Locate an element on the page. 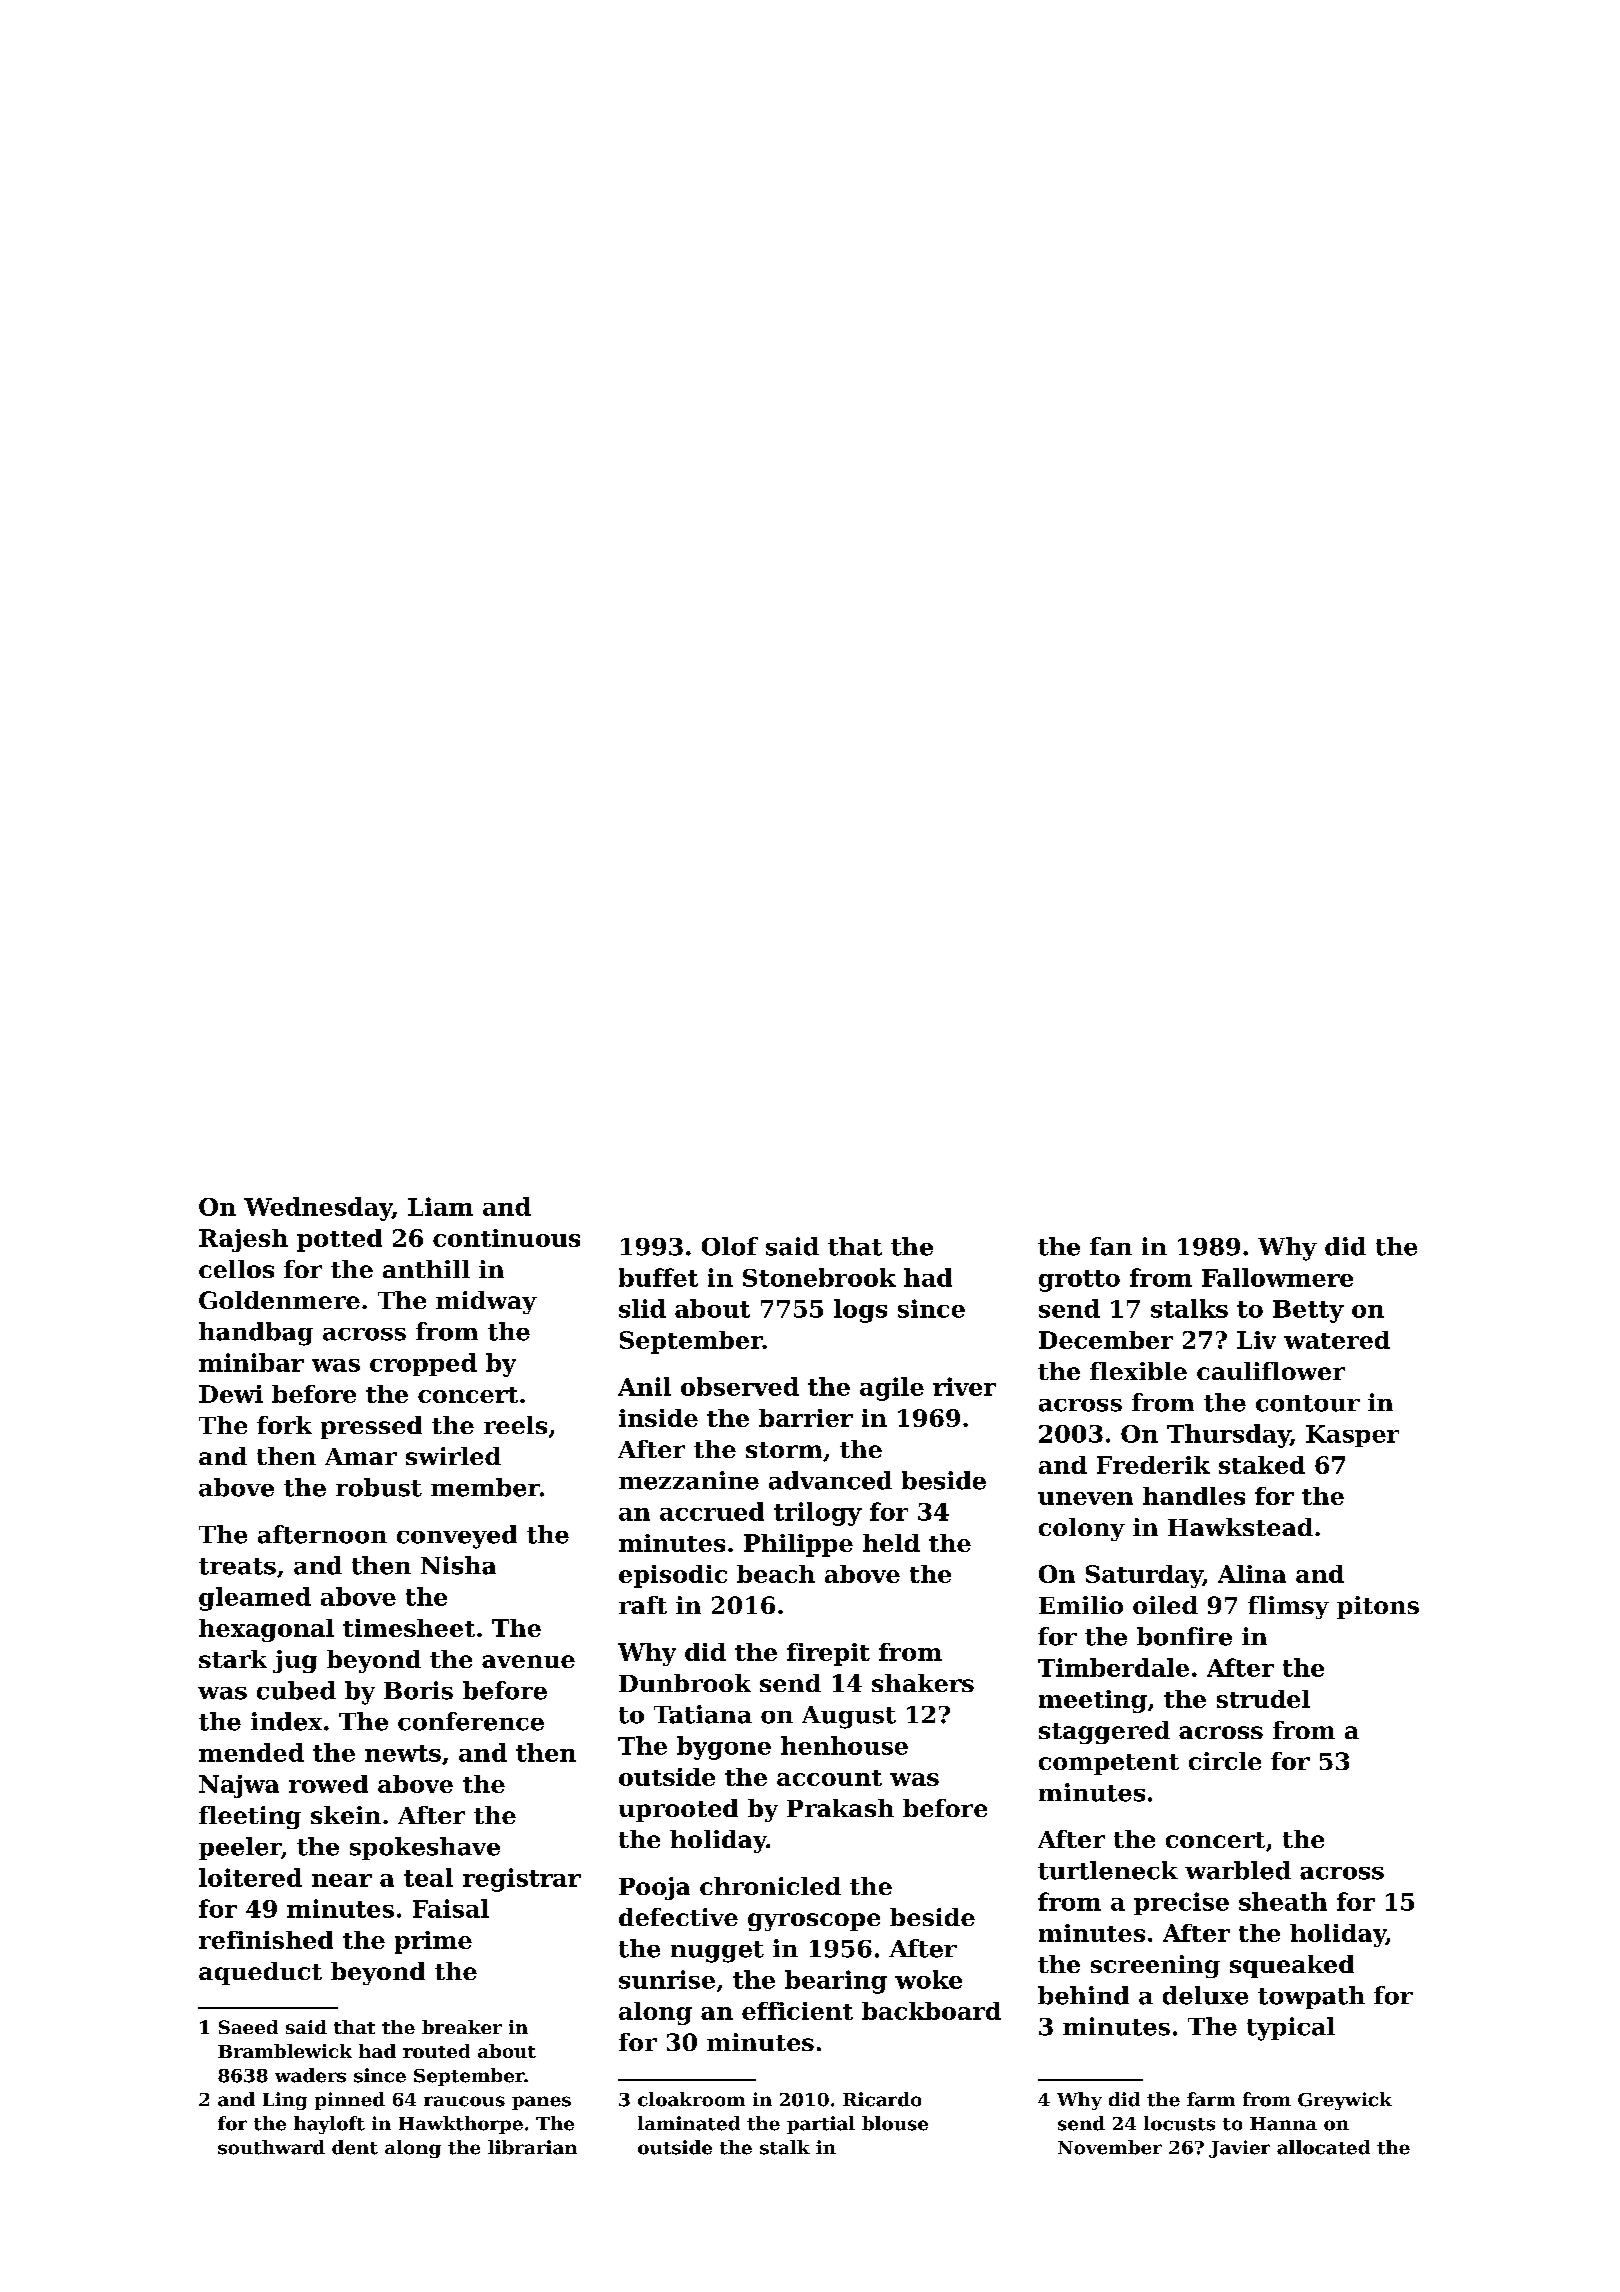 Image resolution: width=1620 pixels, height=2292 pixels. cropped is located at coordinates (423, 1364).
